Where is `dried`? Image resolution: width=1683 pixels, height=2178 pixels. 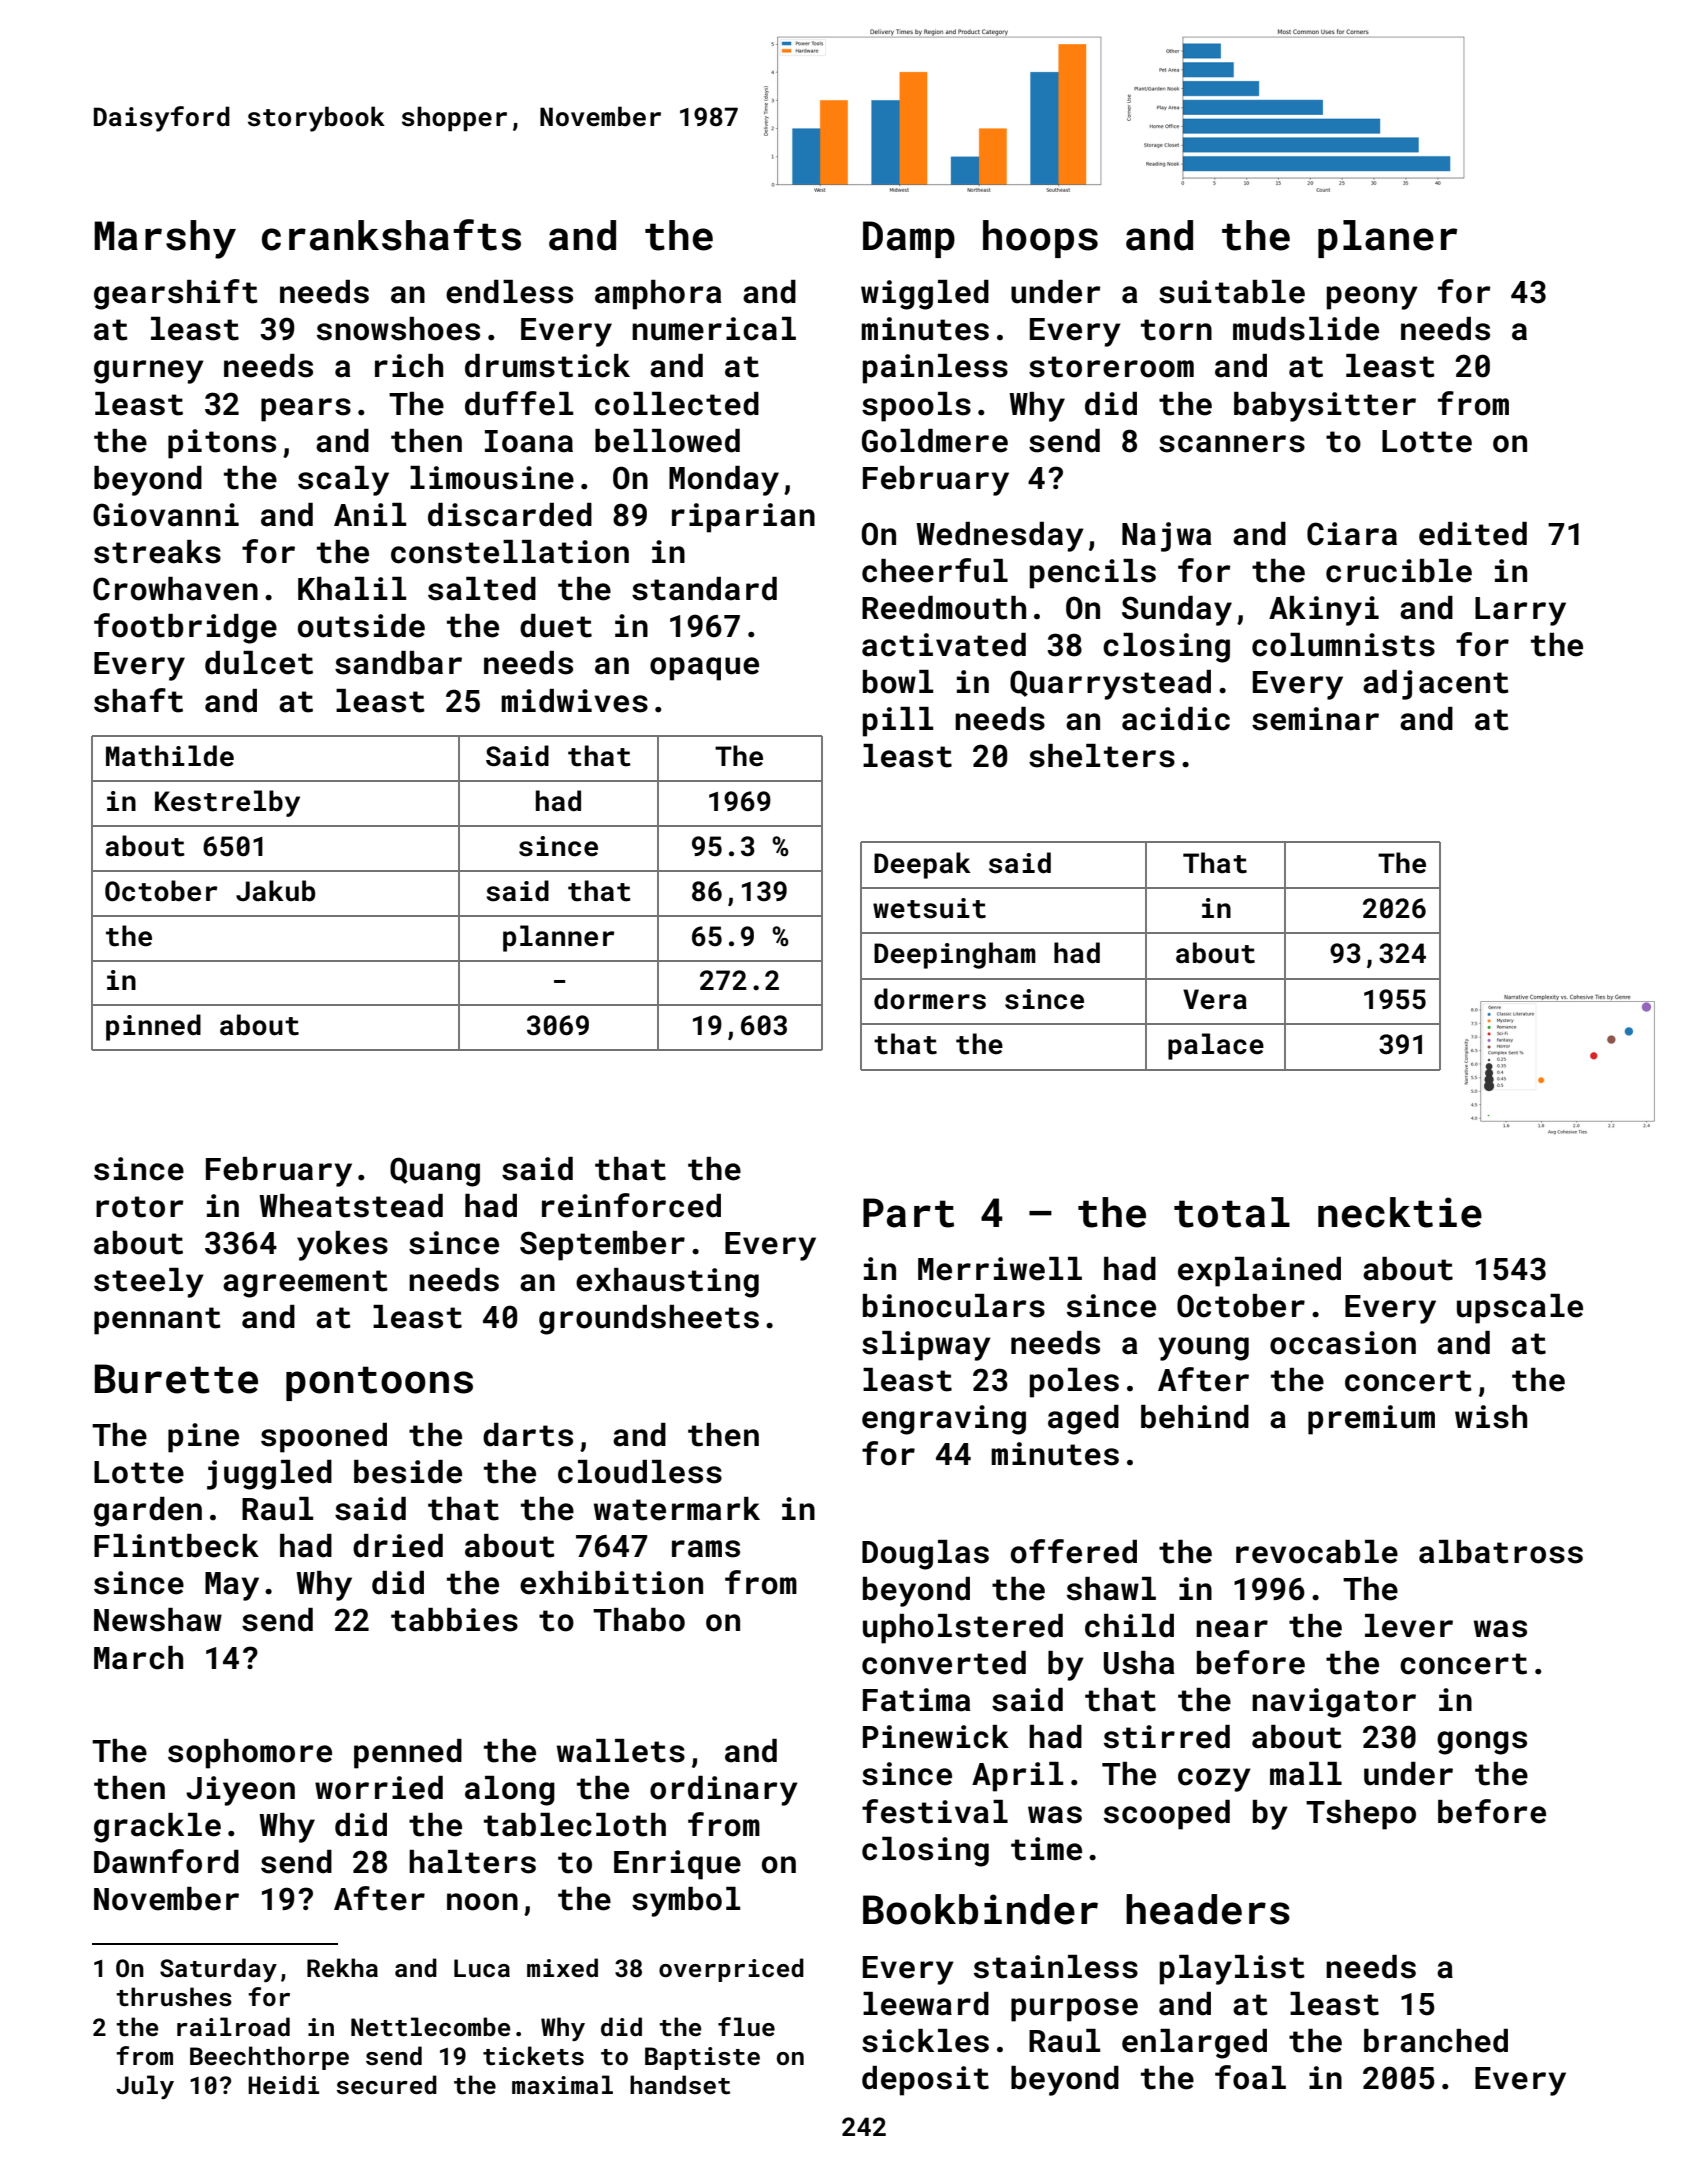 dried is located at coordinates (398, 1546).
